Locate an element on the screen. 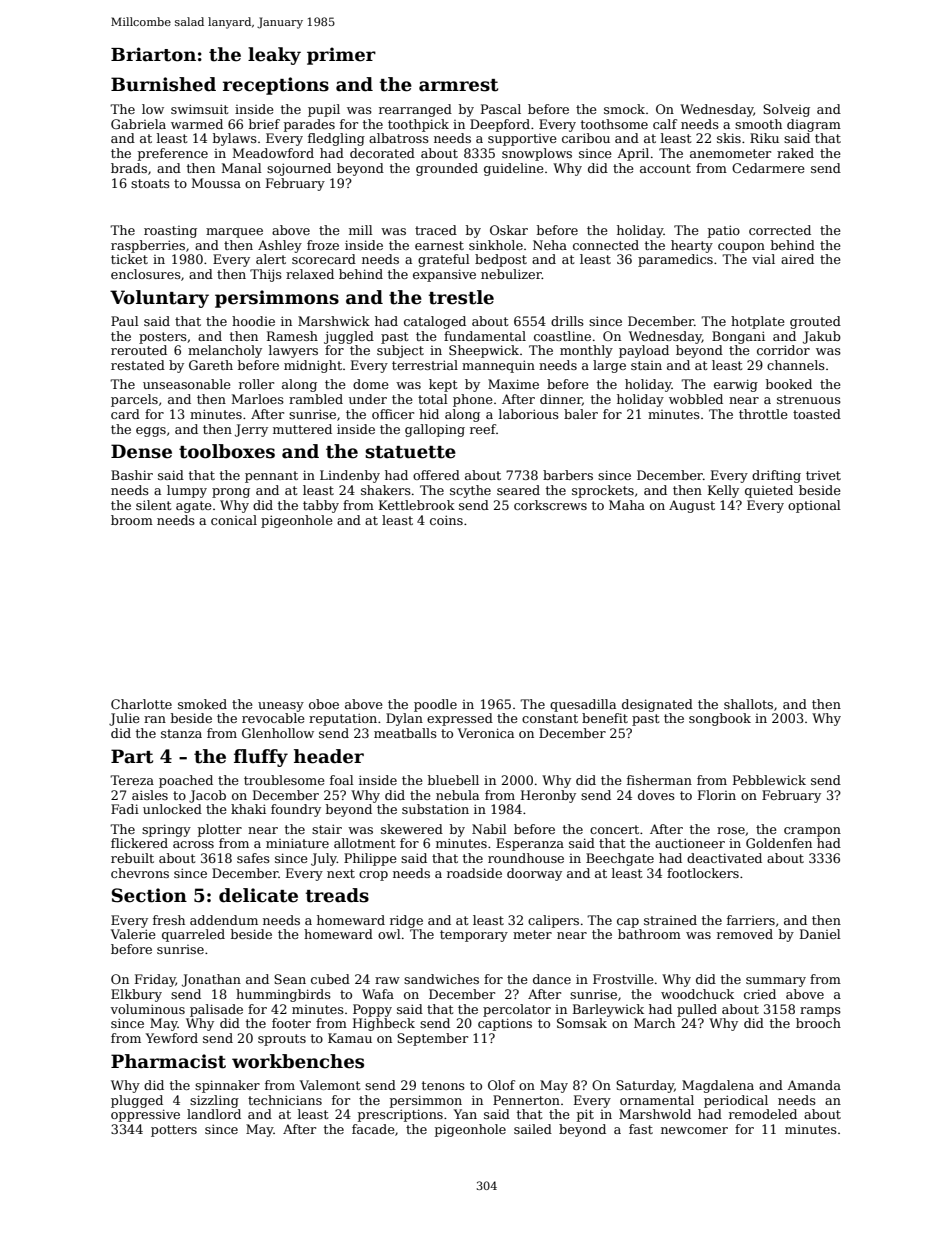 The image size is (952, 1233). facade is located at coordinates (373, 1129).
